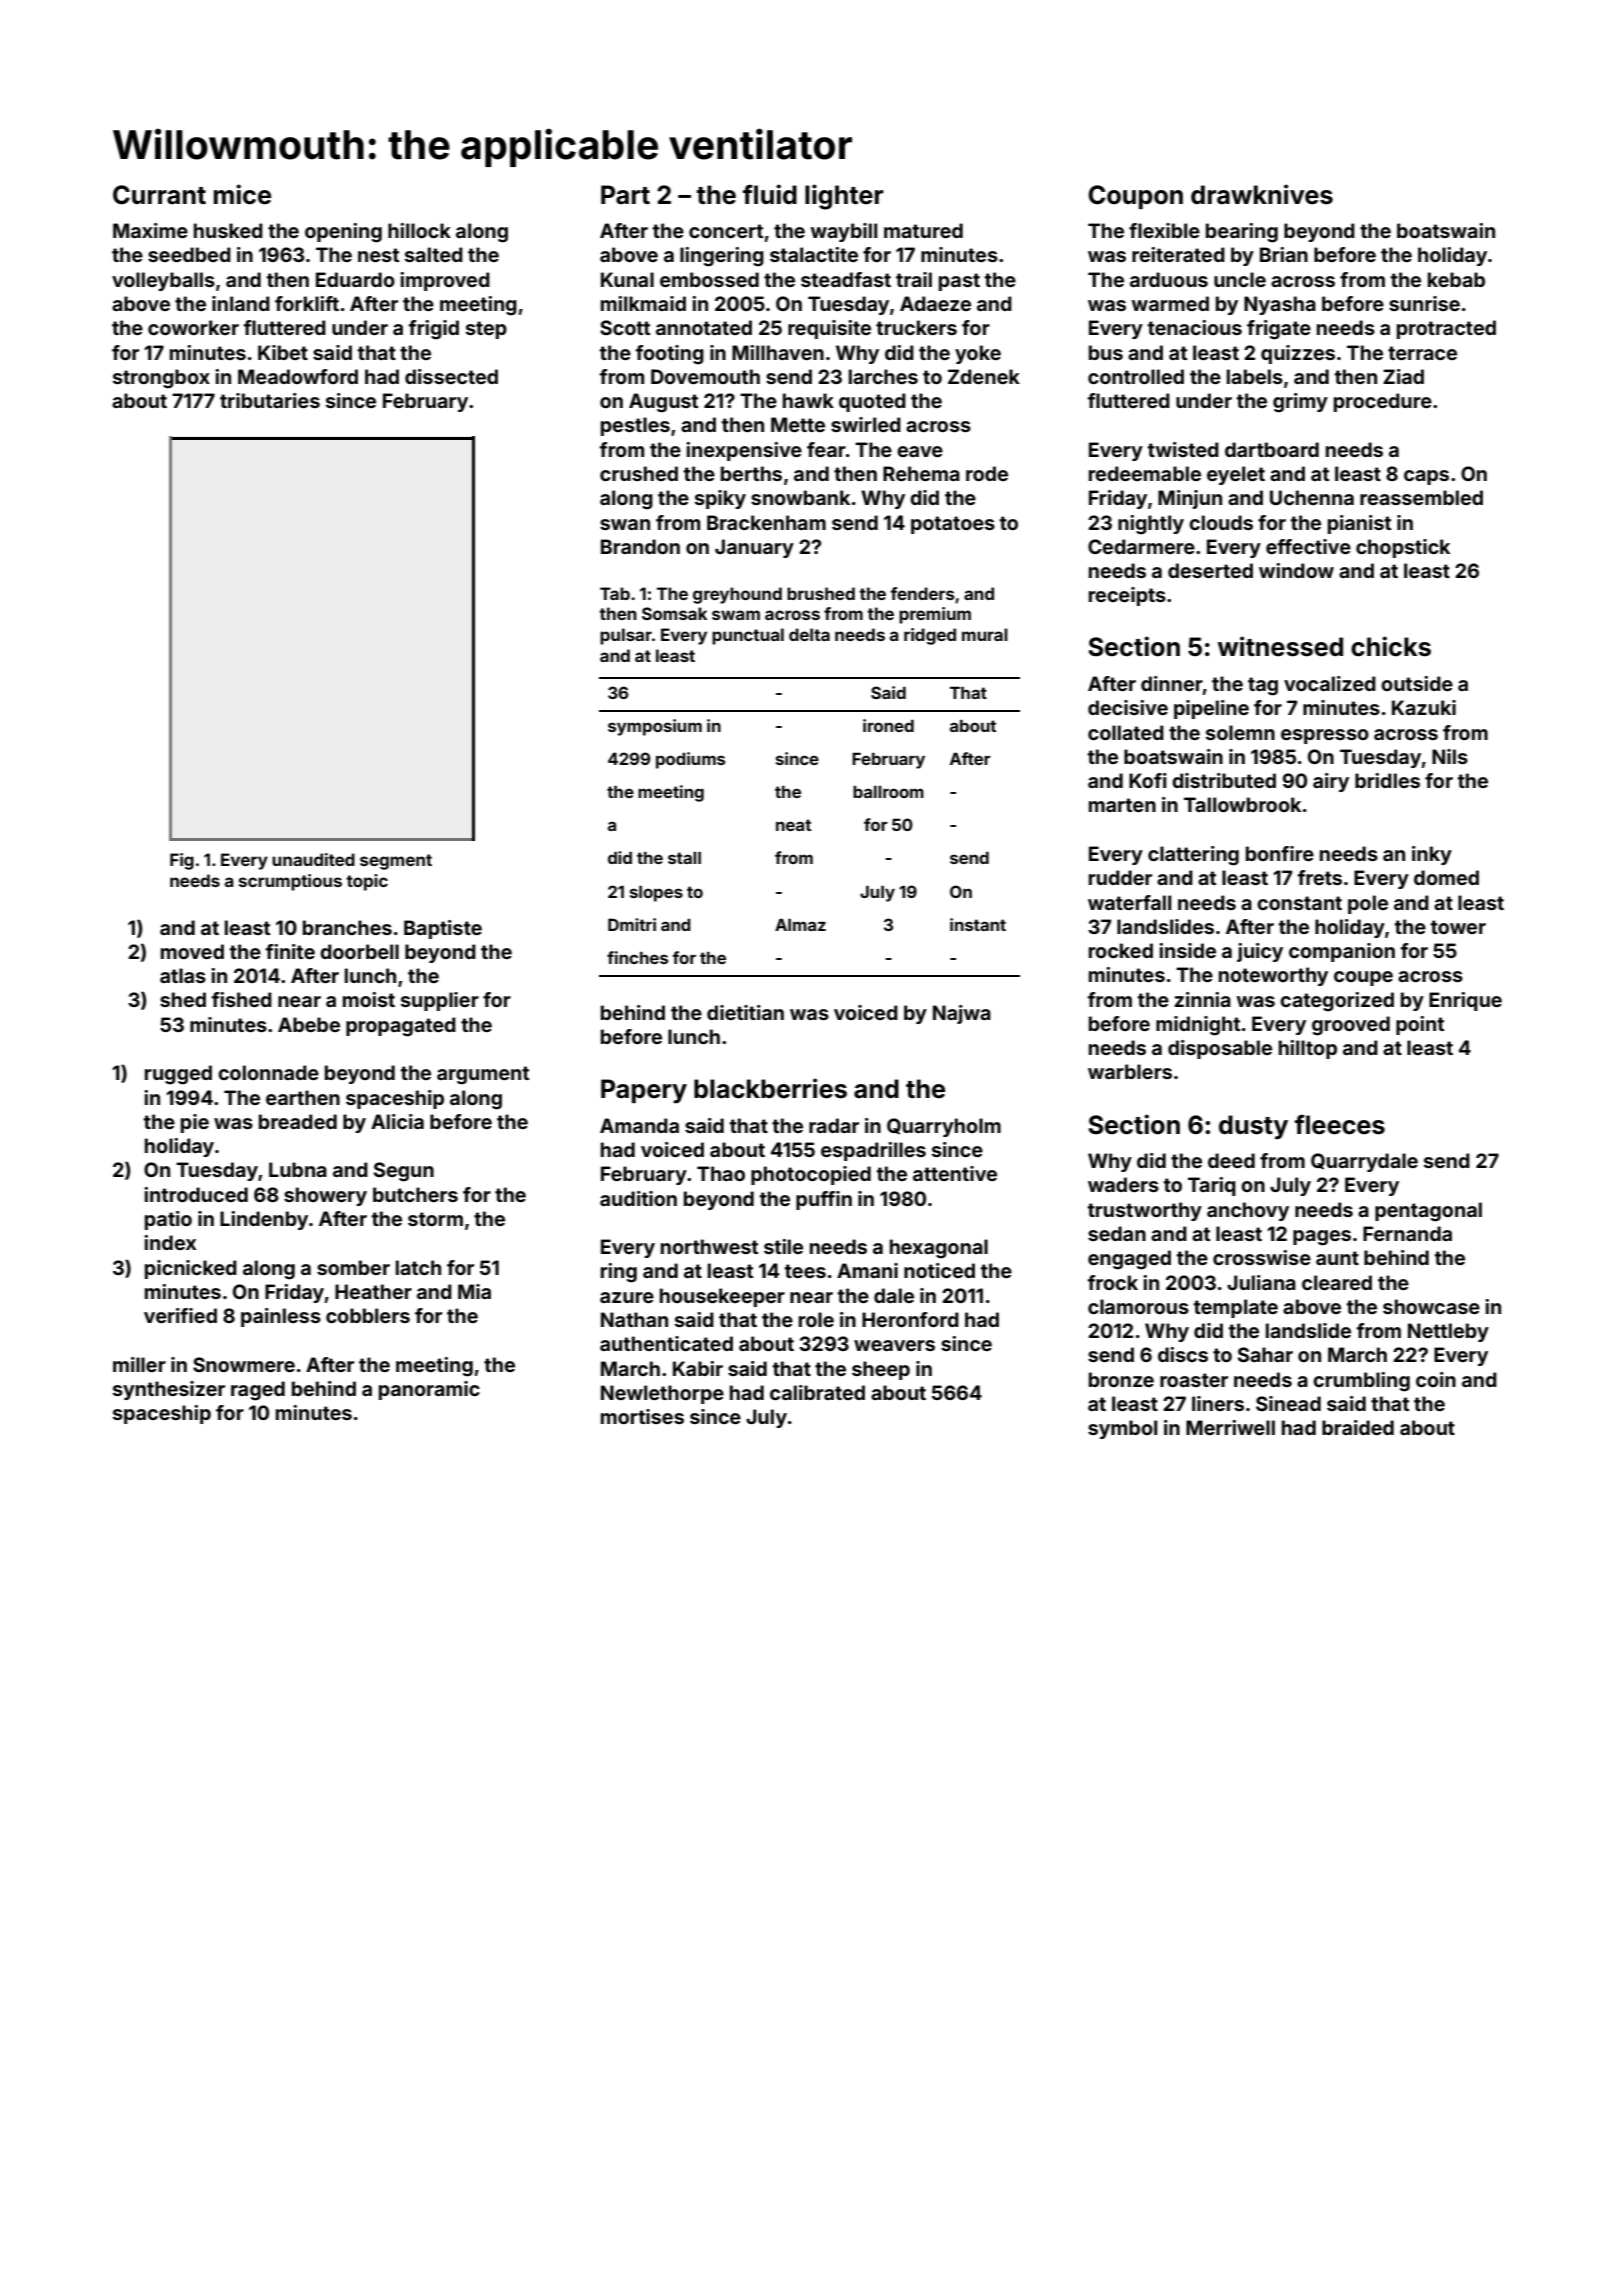 The image size is (1620, 2292). I want to click on storm, so click(435, 1219).
